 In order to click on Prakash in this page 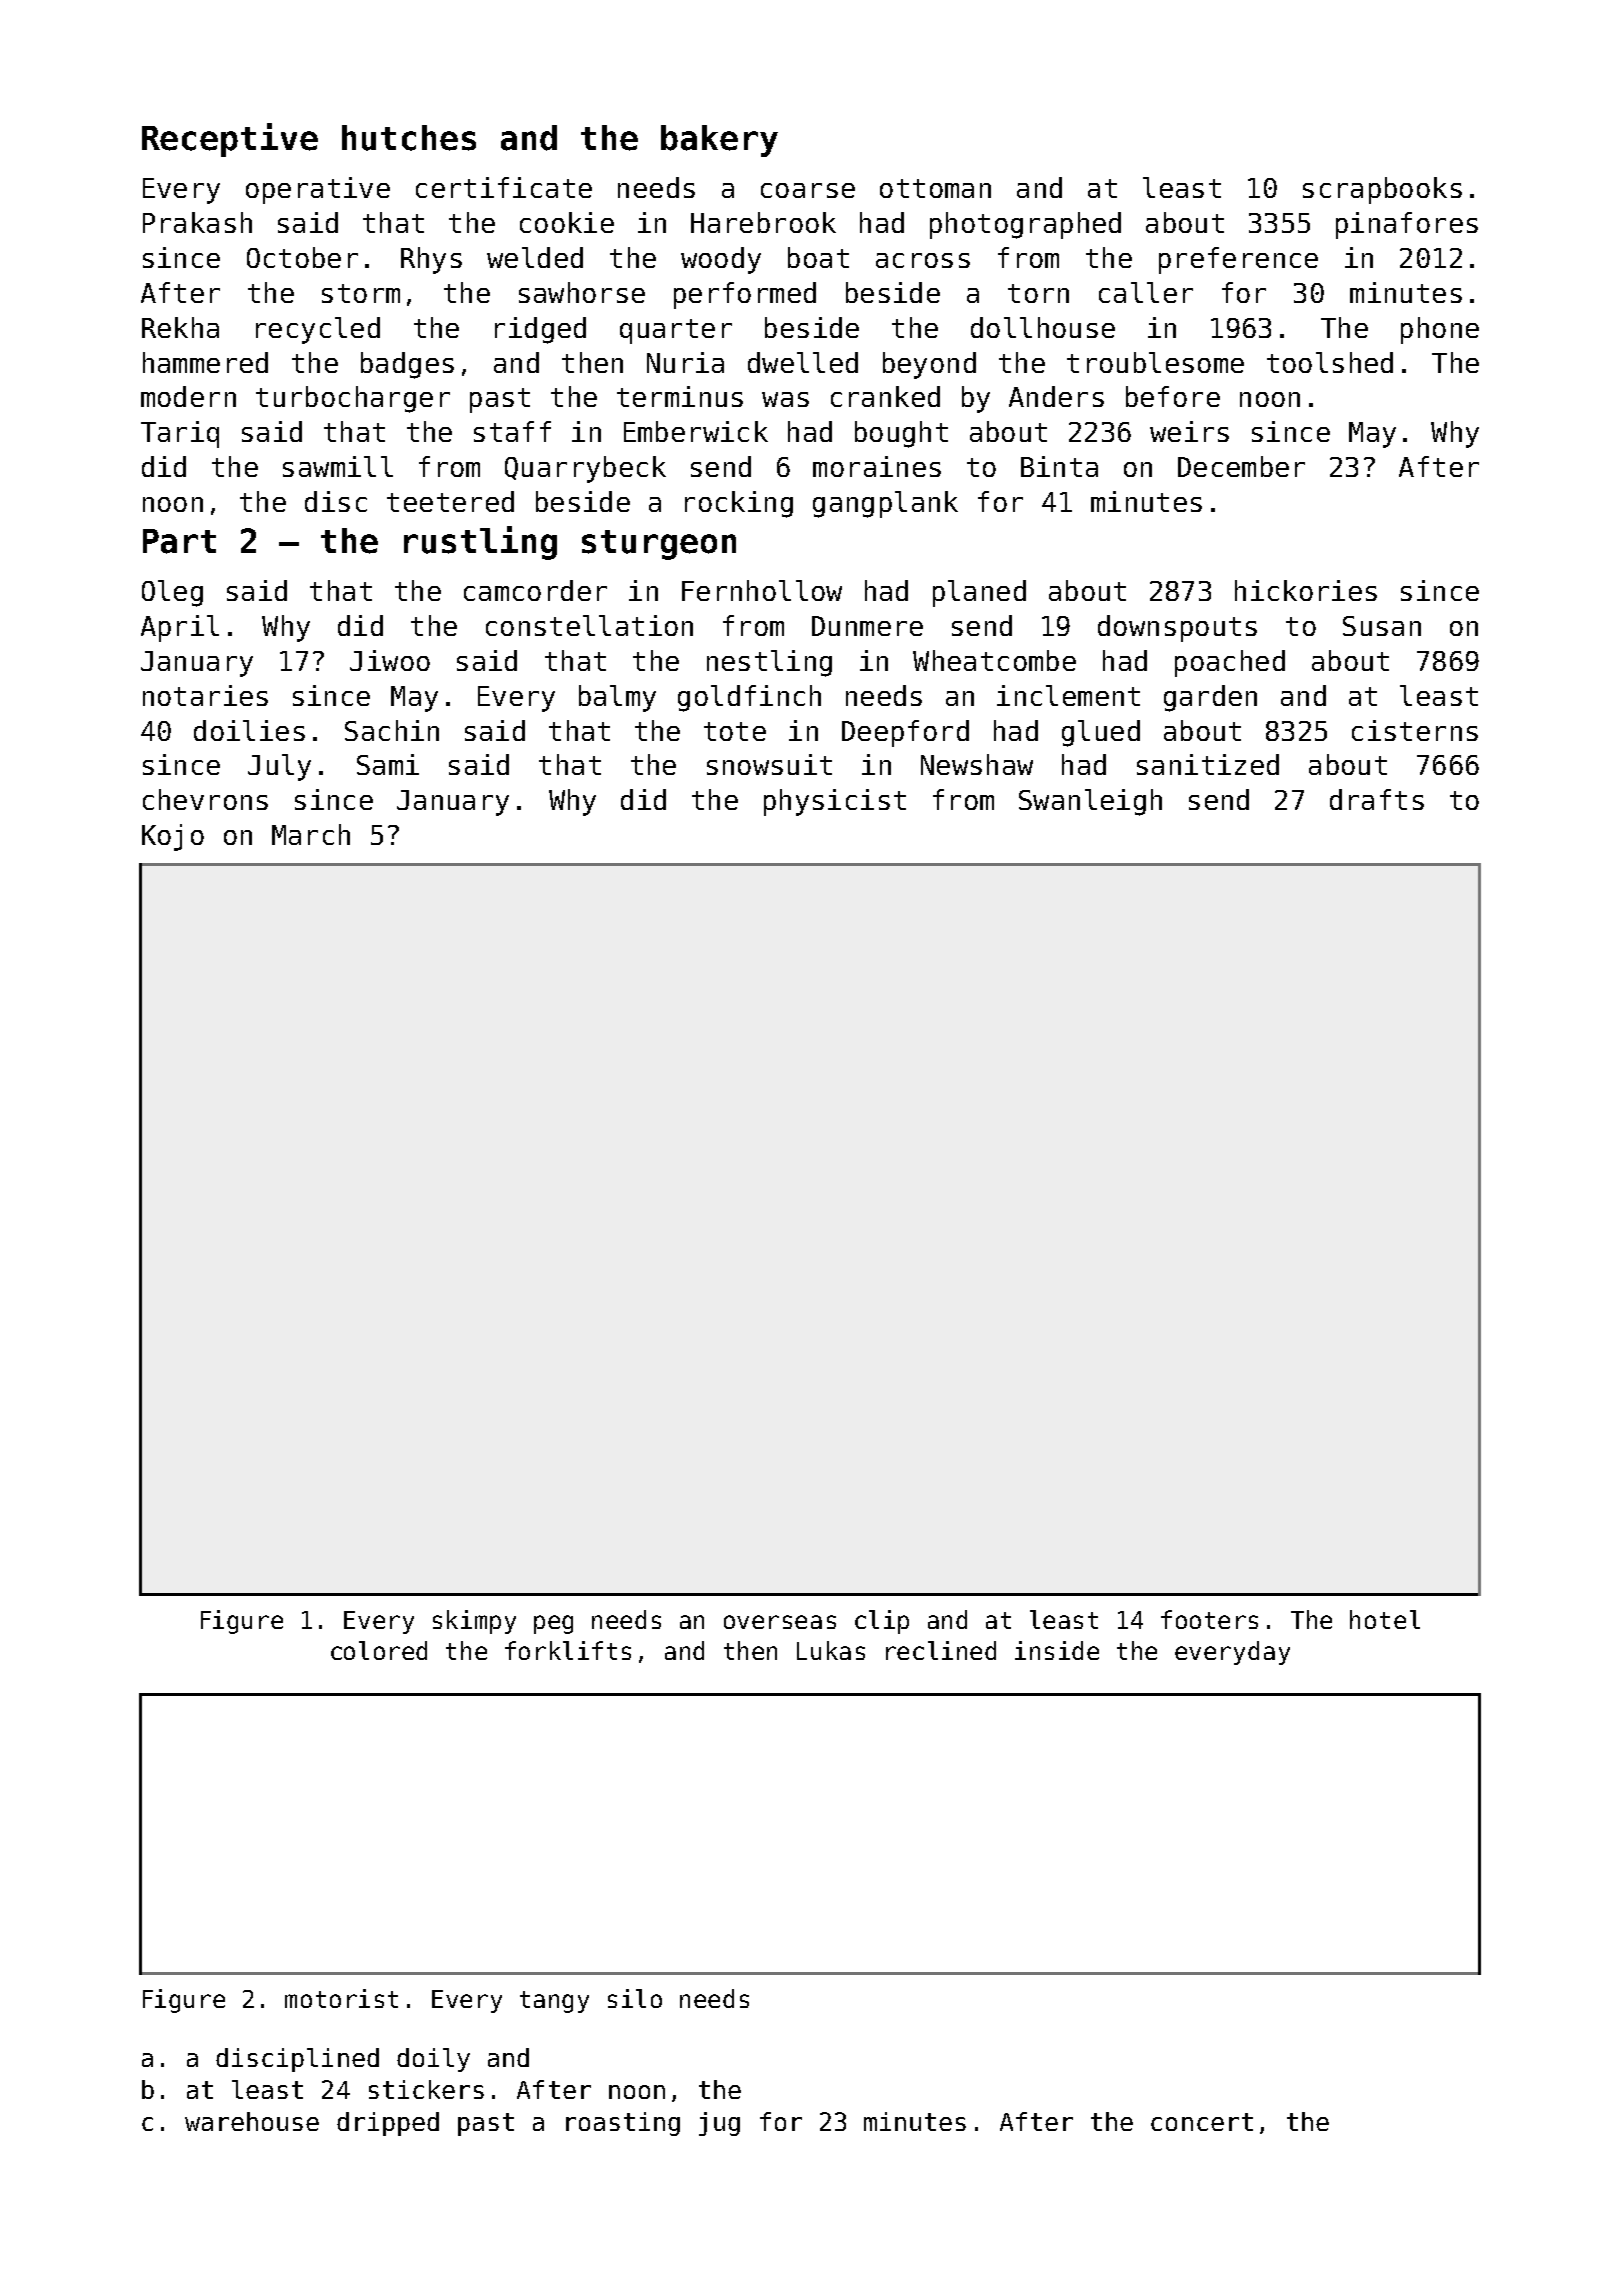, I will do `click(197, 222)`.
